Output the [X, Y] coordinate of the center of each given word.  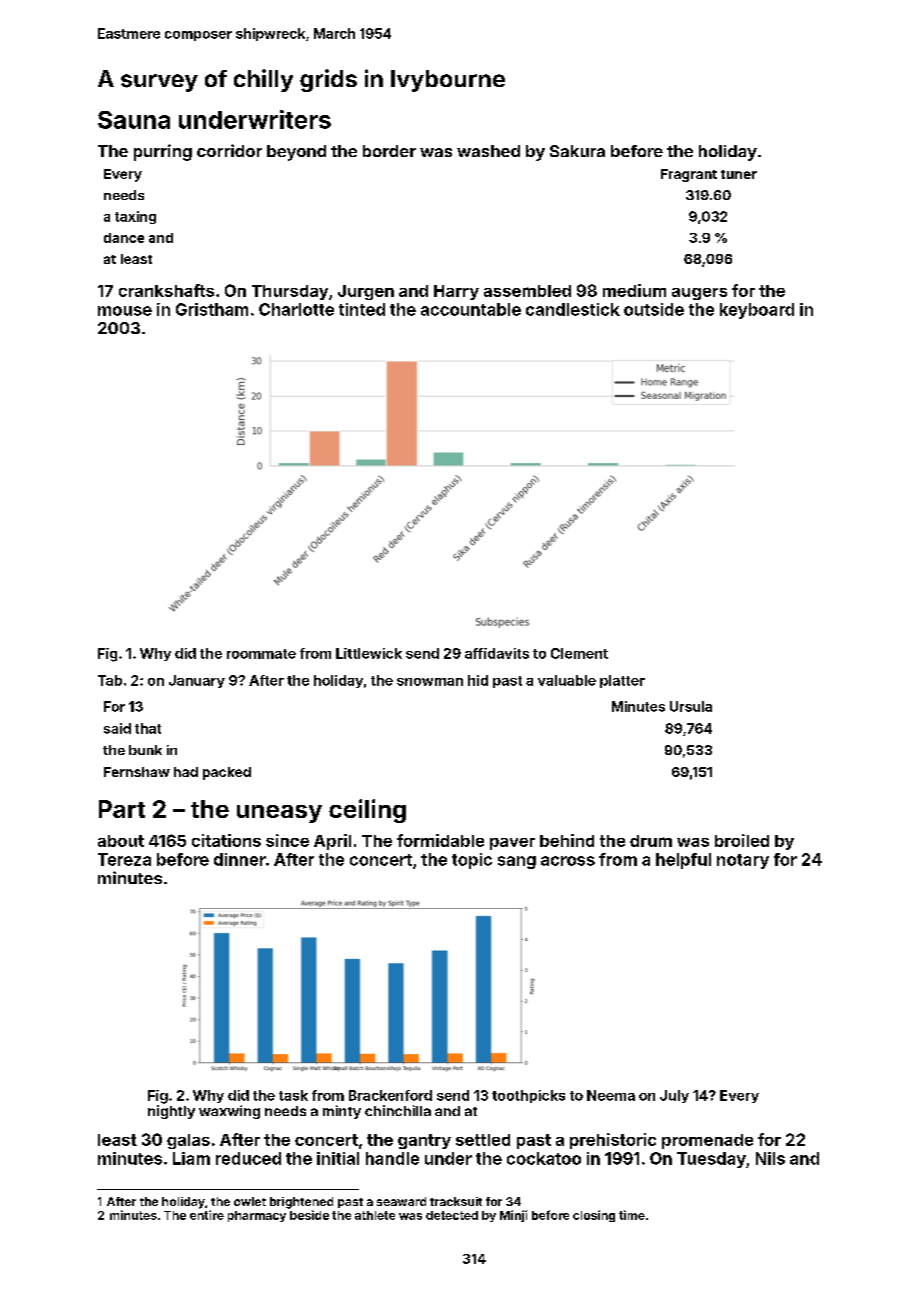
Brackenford [390, 1095]
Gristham [212, 309]
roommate [261, 654]
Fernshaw [137, 772]
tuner [739, 174]
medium [634, 290]
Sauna [134, 120]
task [293, 1095]
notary [743, 861]
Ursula [691, 706]
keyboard [757, 311]
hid [478, 680]
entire [207, 1215]
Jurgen [366, 292]
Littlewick [369, 653]
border [389, 151]
